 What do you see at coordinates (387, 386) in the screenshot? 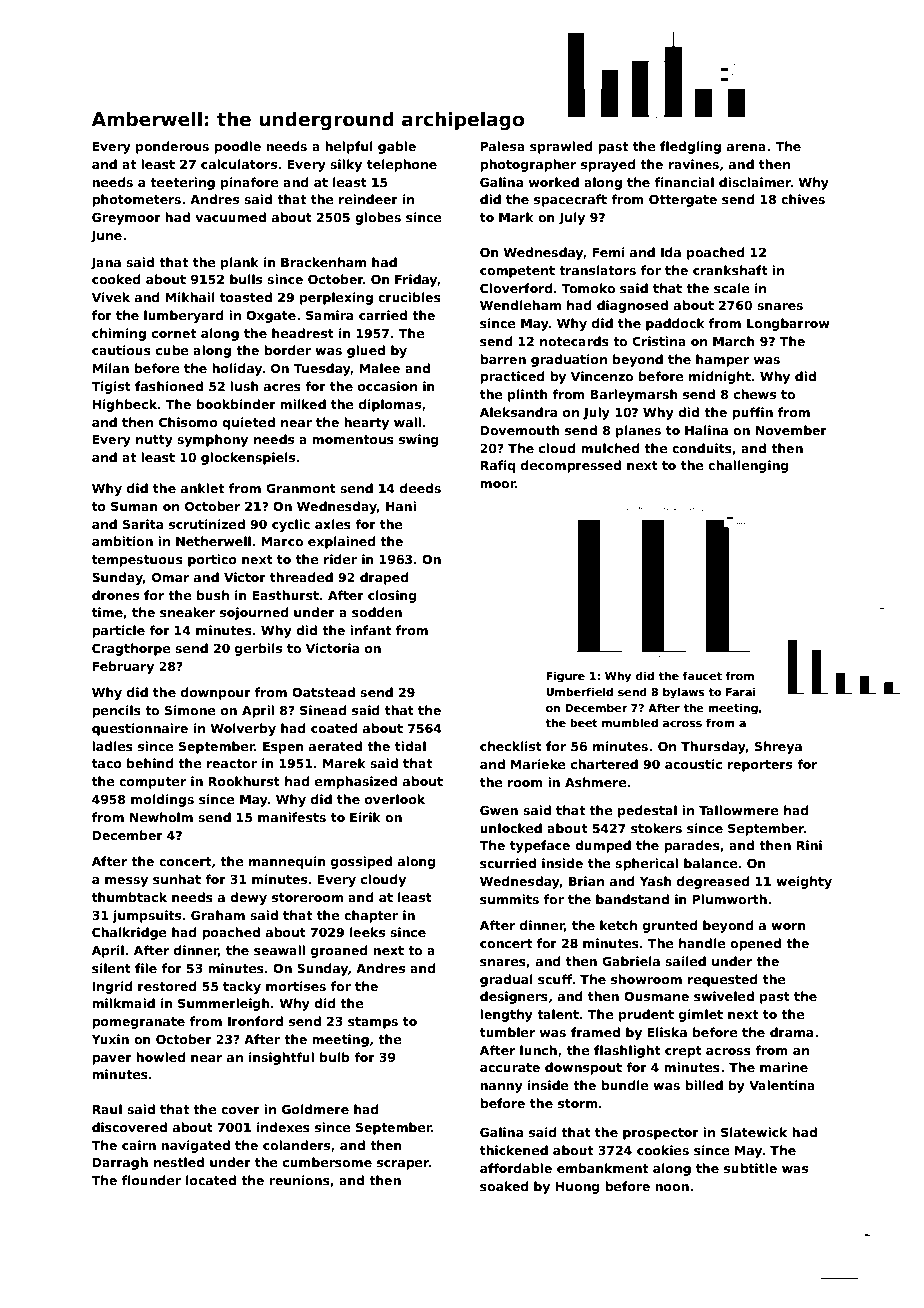
I see `occasion` at bounding box center [387, 386].
